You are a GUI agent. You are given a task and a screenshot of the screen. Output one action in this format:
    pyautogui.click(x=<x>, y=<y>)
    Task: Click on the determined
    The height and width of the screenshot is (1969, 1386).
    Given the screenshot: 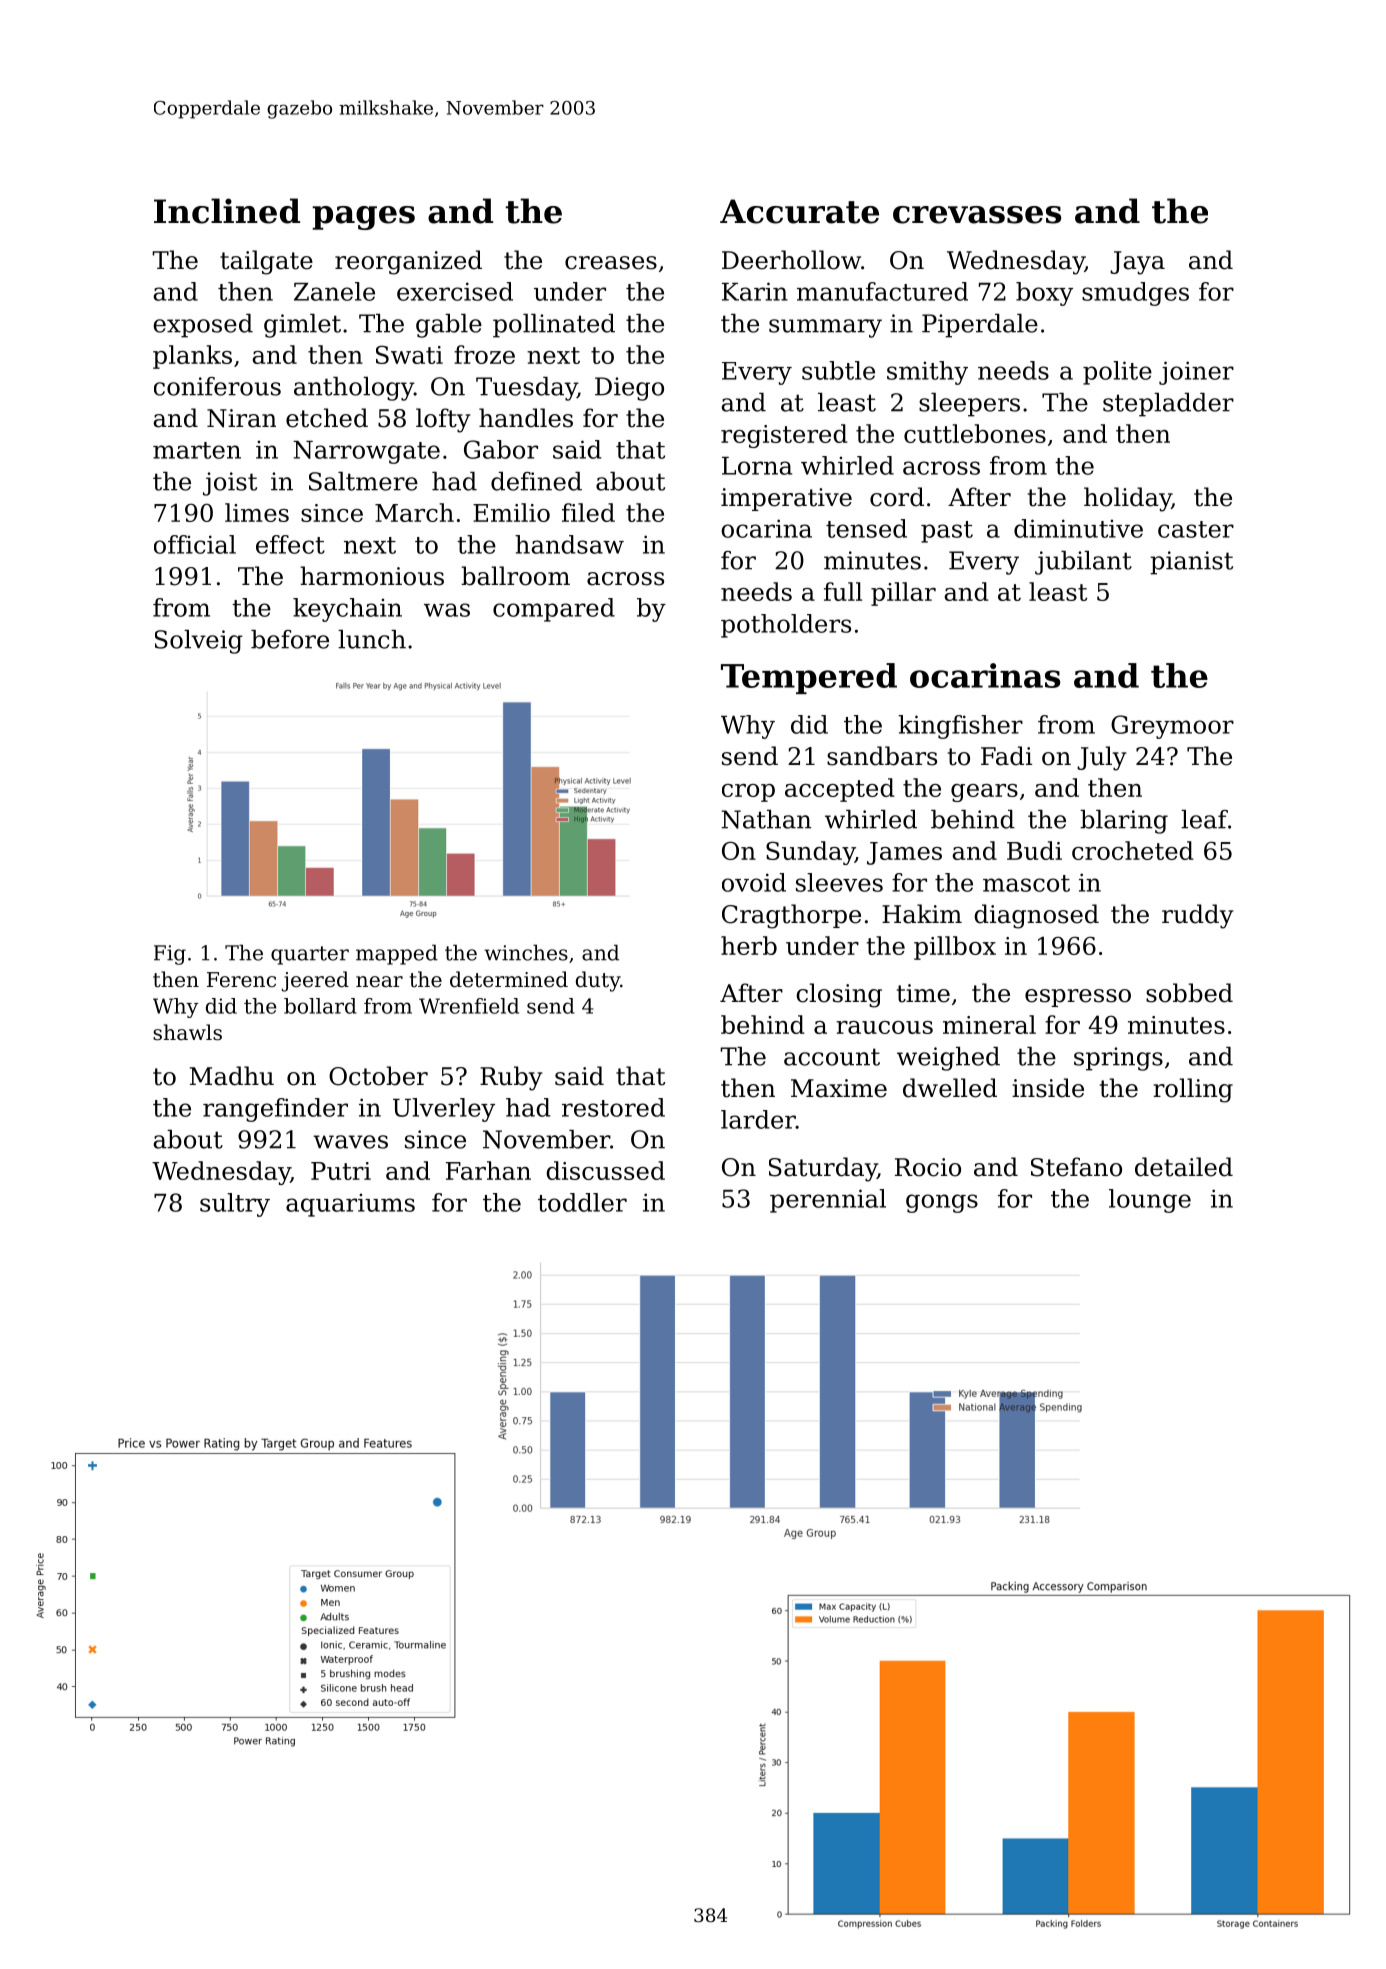 What is the action you would take?
    pyautogui.click(x=509, y=979)
